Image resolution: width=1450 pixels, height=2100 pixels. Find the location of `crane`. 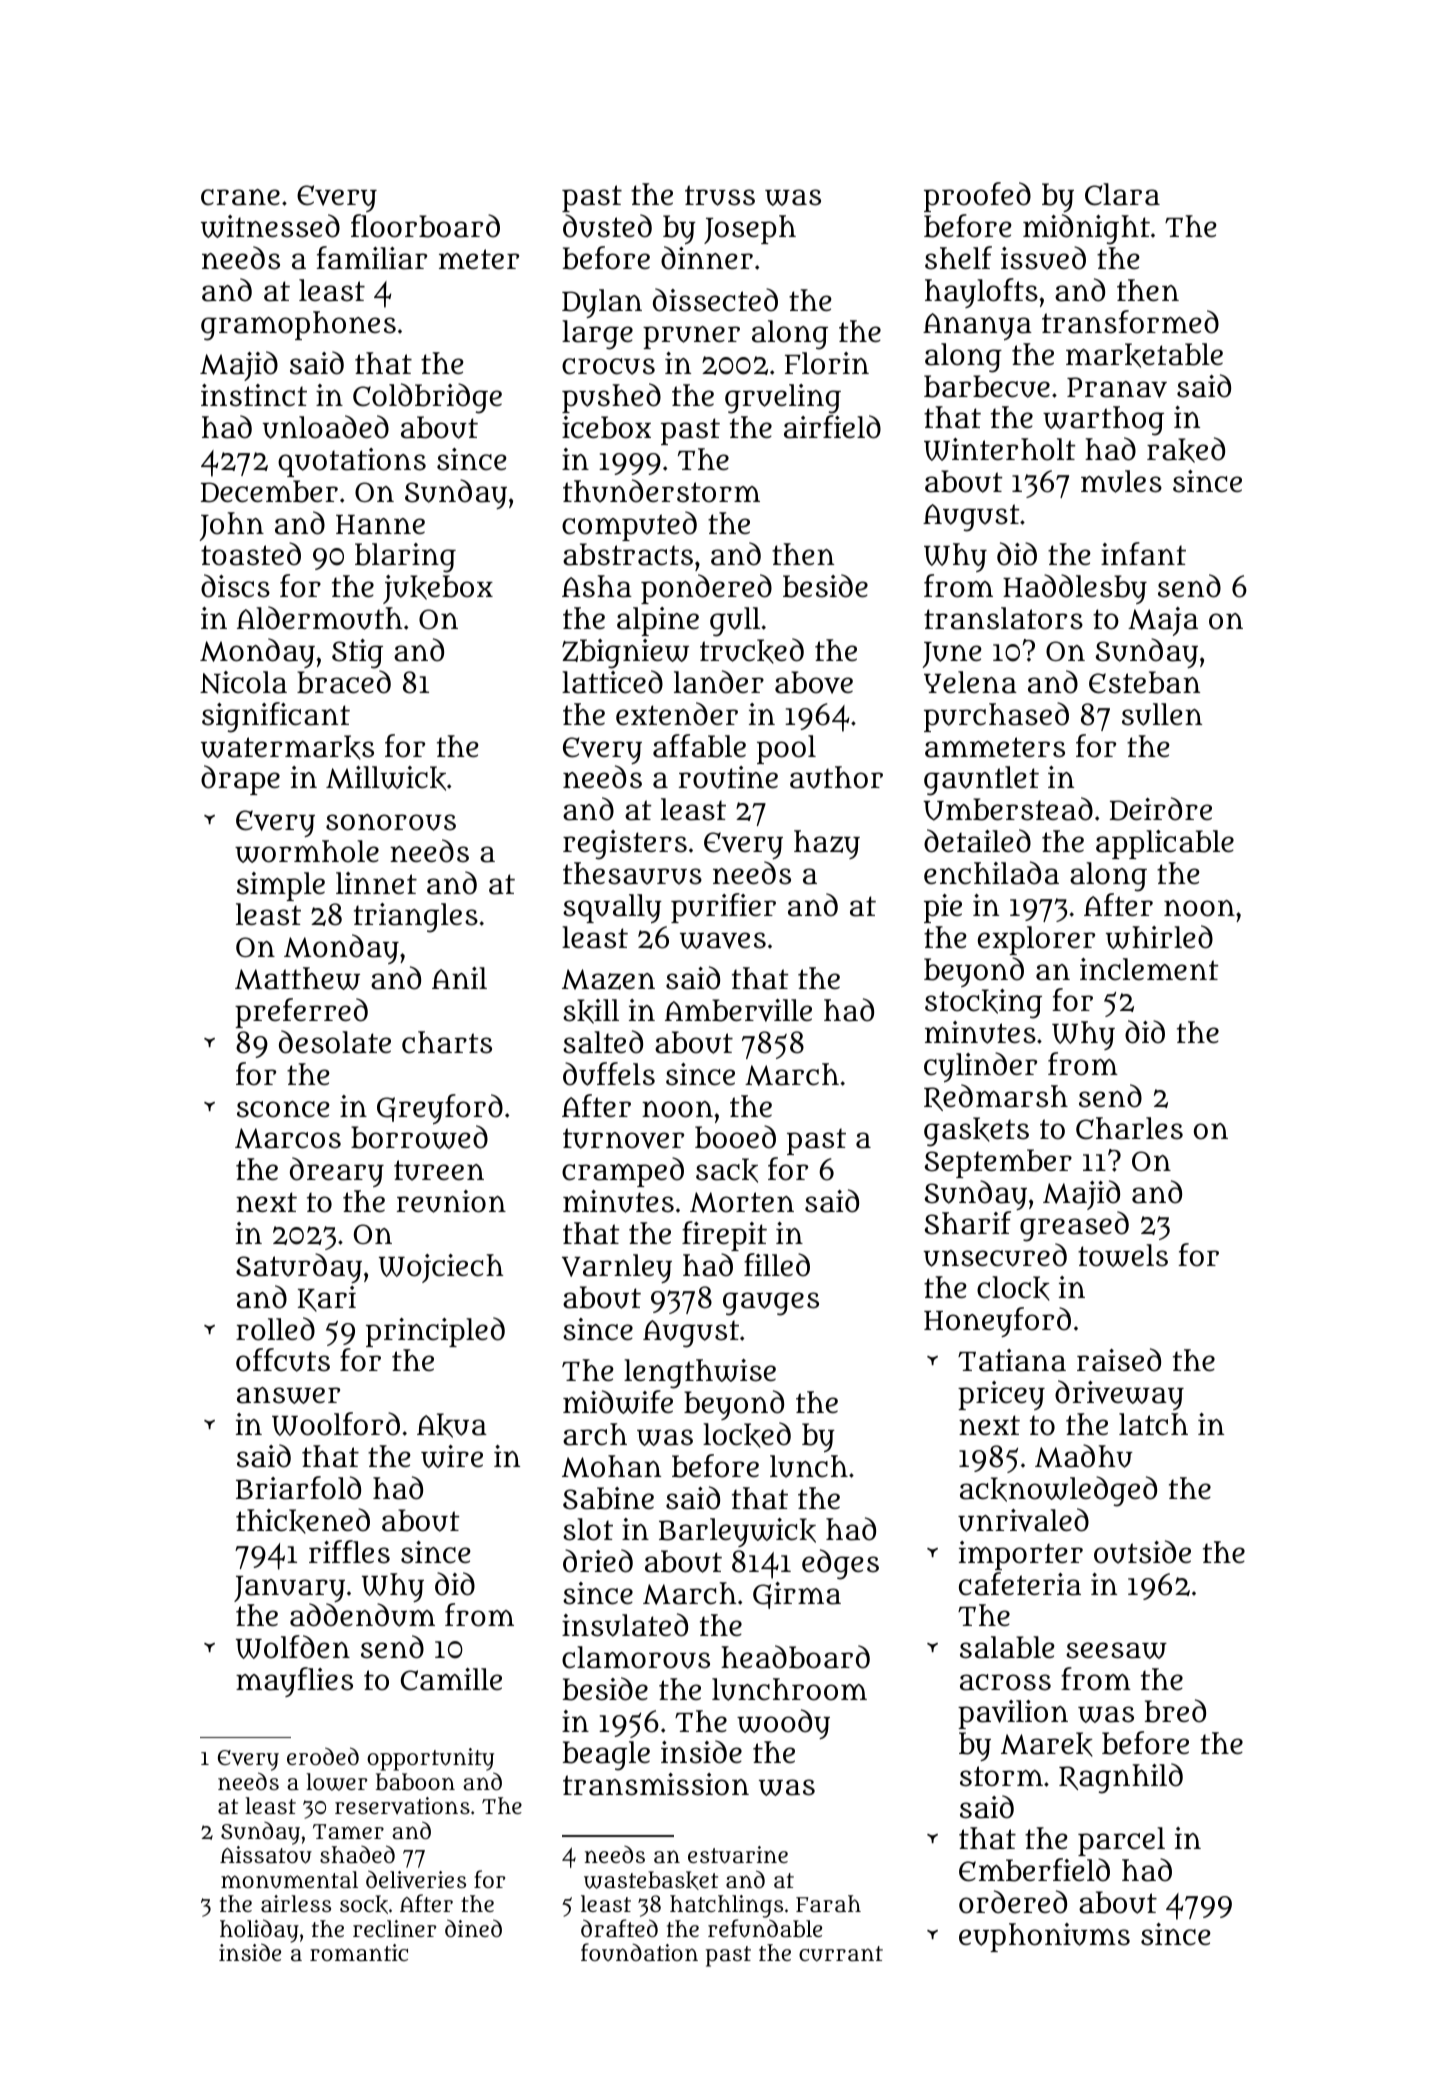

crane is located at coordinates (240, 197).
